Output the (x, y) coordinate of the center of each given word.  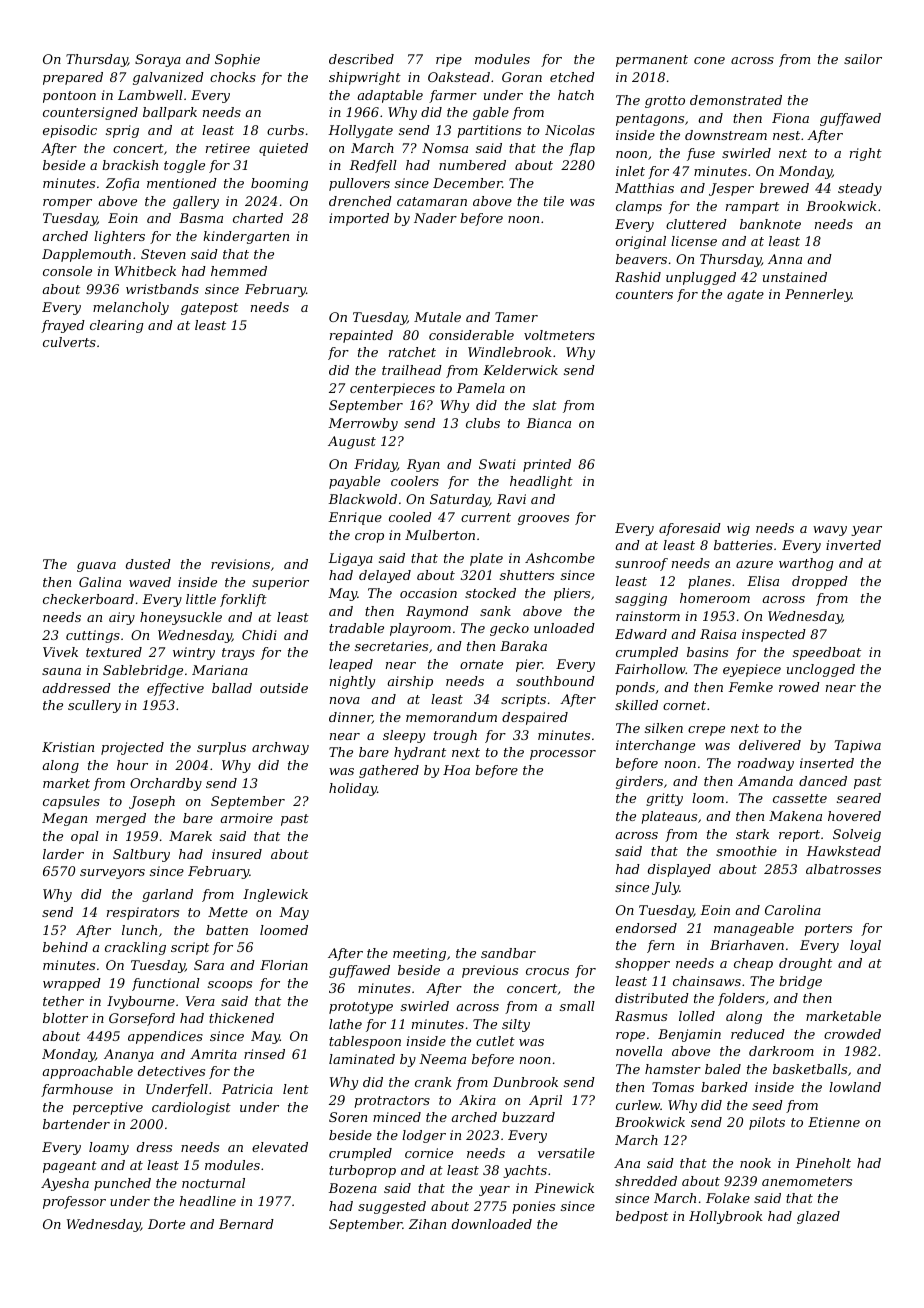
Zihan (427, 1224)
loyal (865, 946)
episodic (70, 131)
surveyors (112, 874)
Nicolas (570, 130)
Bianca (548, 423)
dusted (148, 564)
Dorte (166, 1224)
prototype (361, 1008)
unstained (795, 277)
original (641, 242)
